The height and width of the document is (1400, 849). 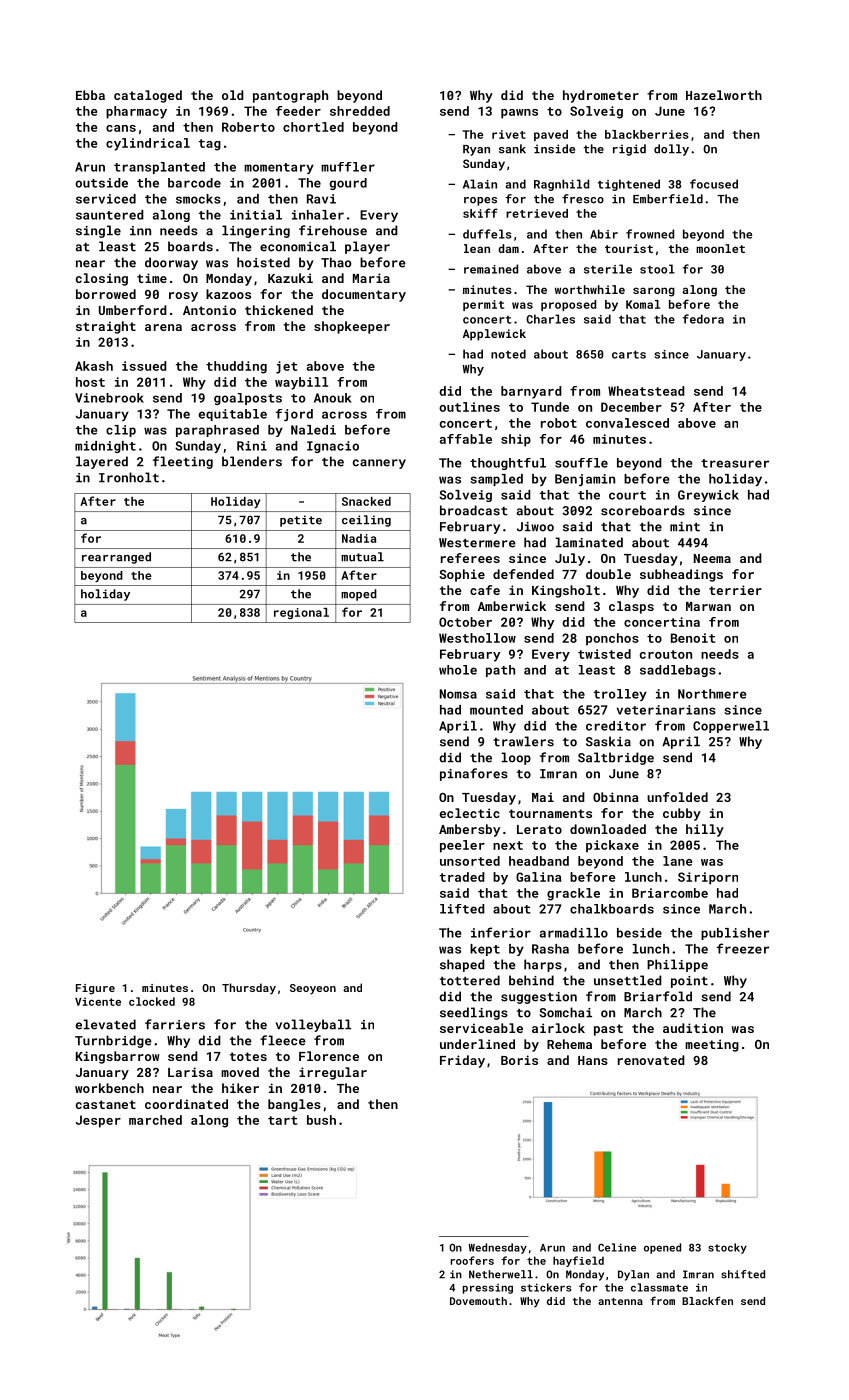 I want to click on roofers, so click(x=472, y=1260).
